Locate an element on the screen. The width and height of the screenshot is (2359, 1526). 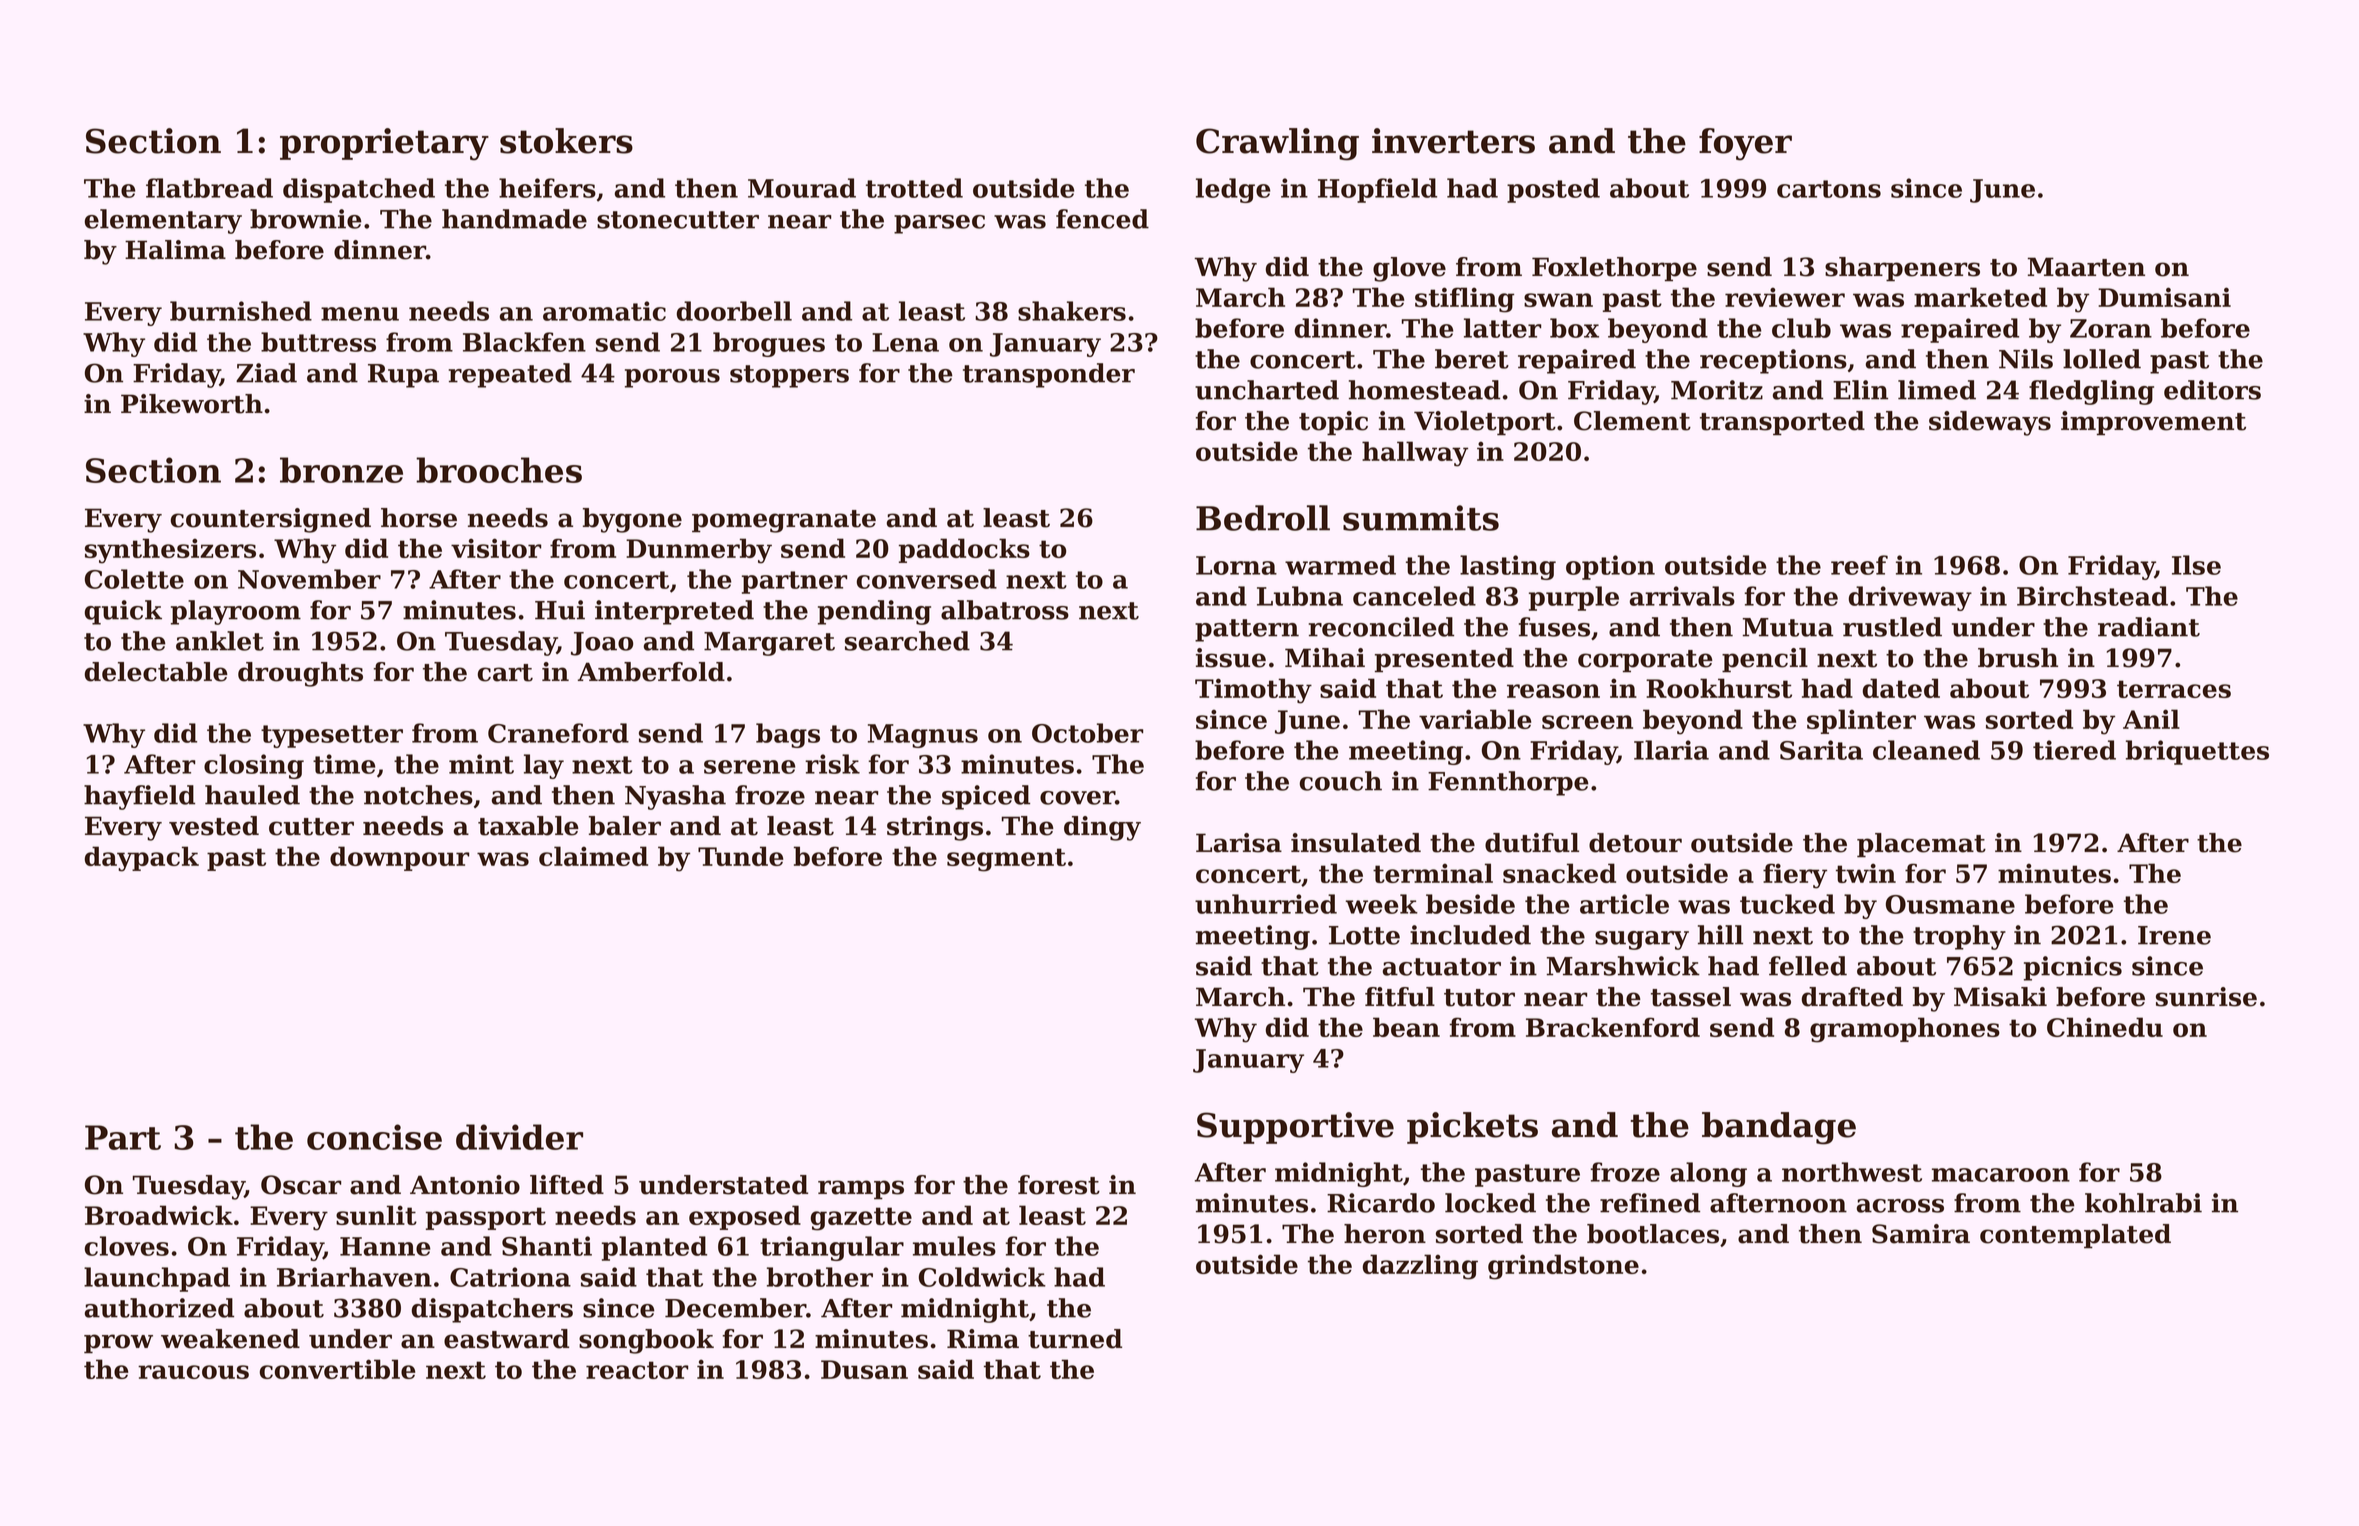
burnished is located at coordinates (241, 311).
